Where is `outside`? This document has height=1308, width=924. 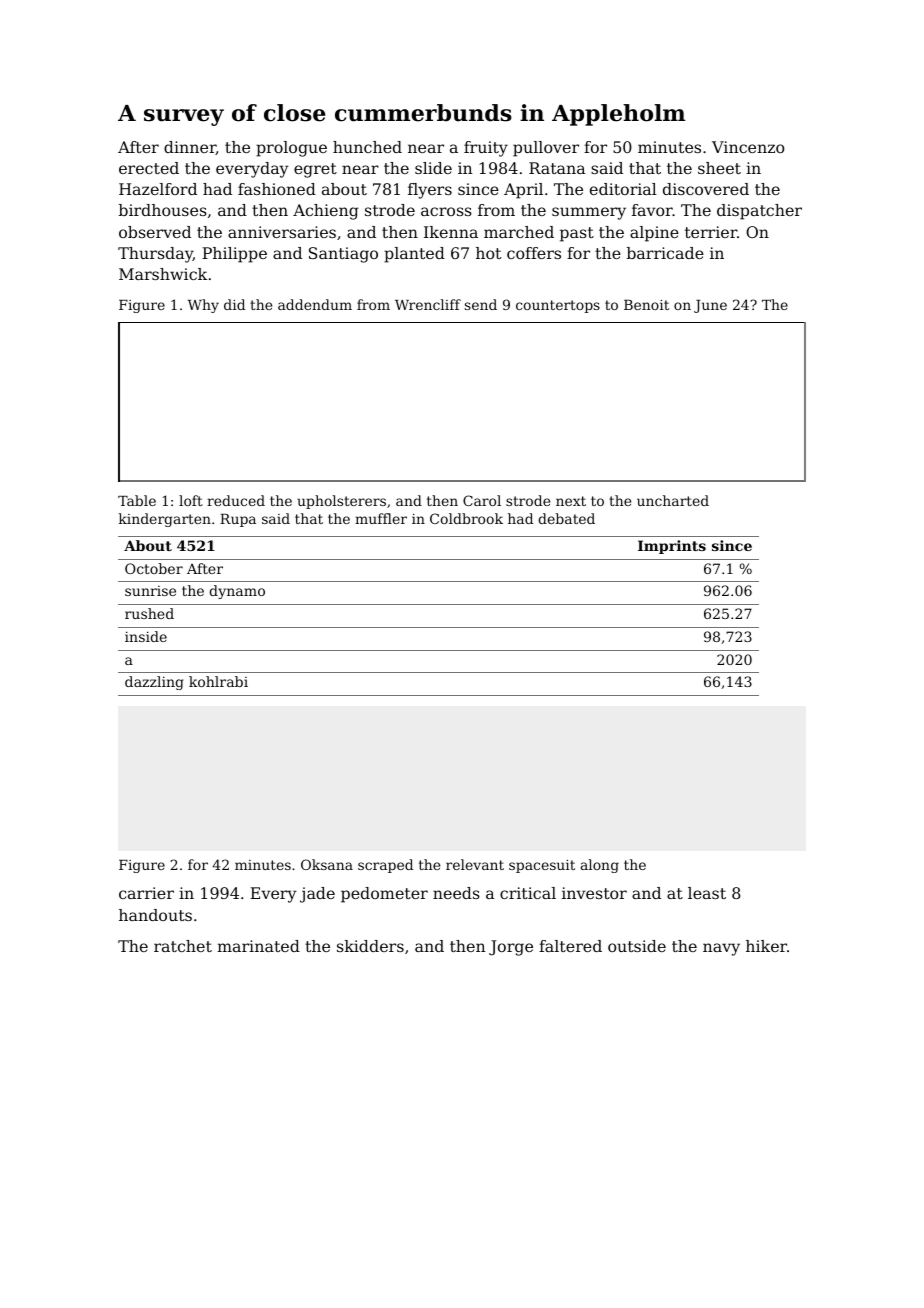 outside is located at coordinates (637, 946).
